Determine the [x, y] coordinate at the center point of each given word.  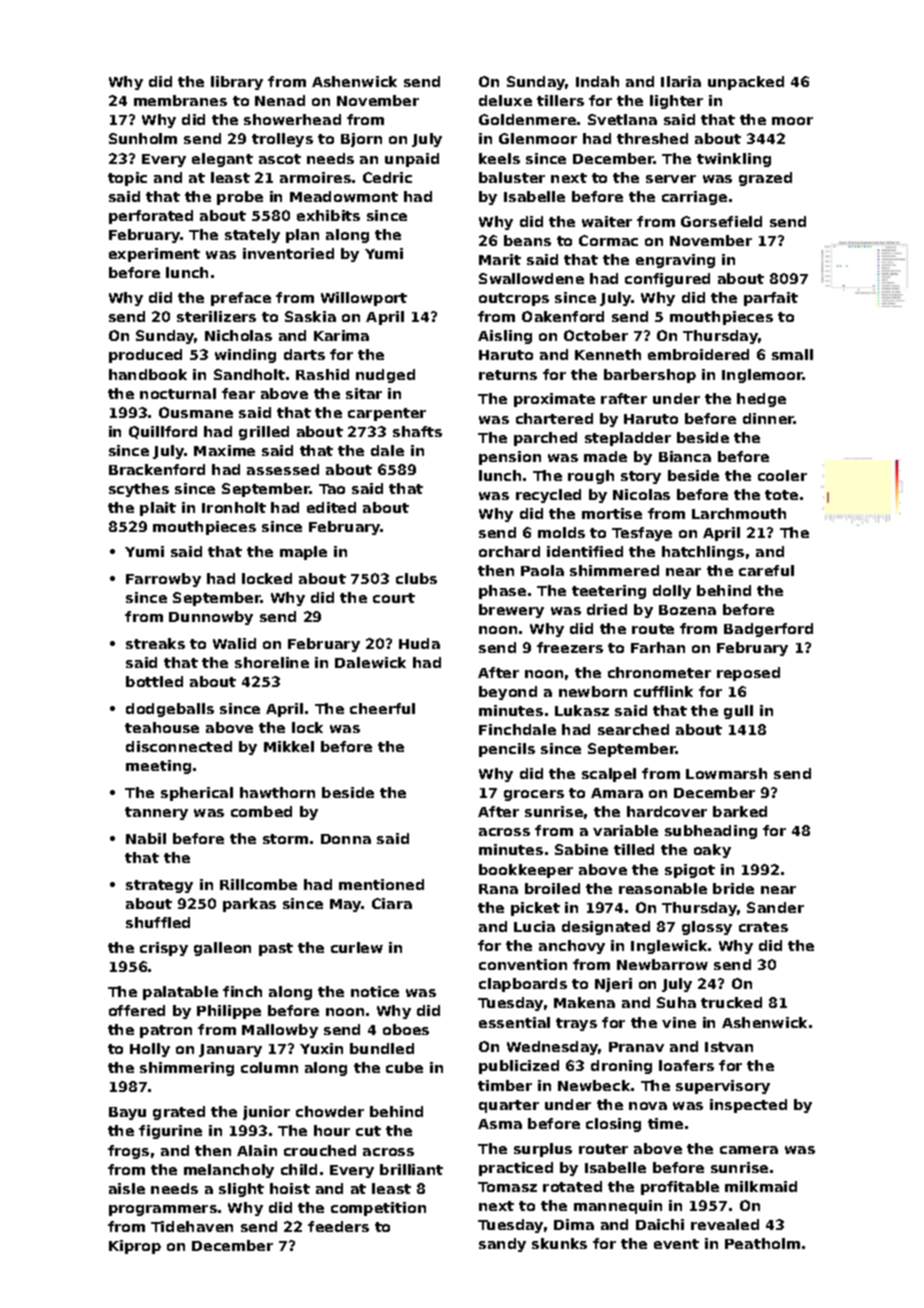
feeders [338, 1226]
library [237, 83]
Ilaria [681, 81]
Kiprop [135, 1247]
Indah [597, 81]
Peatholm [762, 1243]
